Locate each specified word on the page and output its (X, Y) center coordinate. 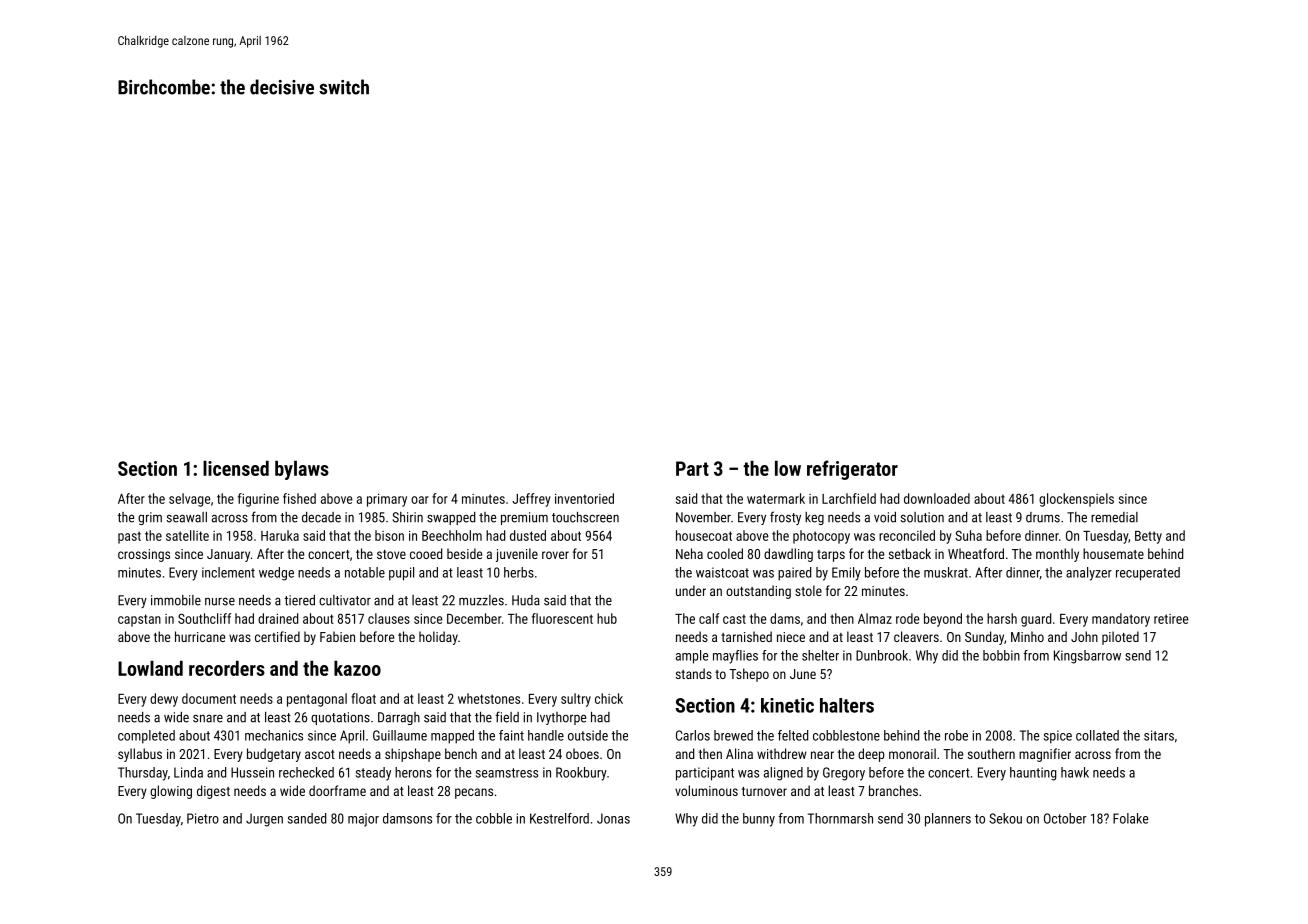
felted (793, 735)
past (129, 537)
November (703, 517)
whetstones (489, 698)
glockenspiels (1076, 500)
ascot (320, 754)
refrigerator (852, 470)
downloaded (937, 498)
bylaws (302, 470)
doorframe (337, 790)
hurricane (200, 636)
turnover (764, 791)
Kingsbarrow (1087, 657)
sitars (1159, 735)
